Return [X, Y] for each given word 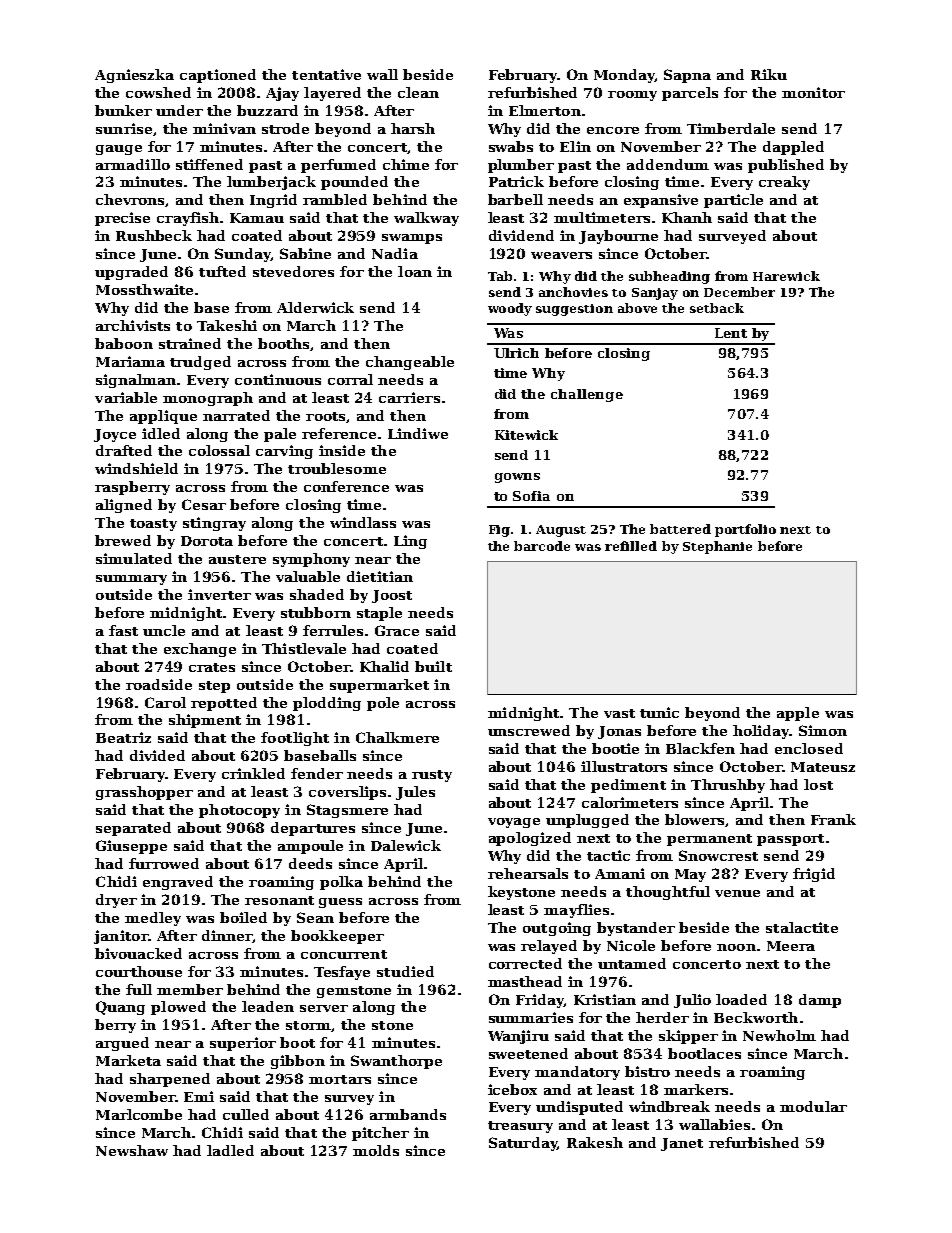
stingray [214, 524]
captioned [218, 76]
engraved [178, 883]
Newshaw [132, 1150]
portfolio [745, 530]
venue [737, 893]
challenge [587, 395]
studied [405, 971]
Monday [624, 76]
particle [733, 201]
